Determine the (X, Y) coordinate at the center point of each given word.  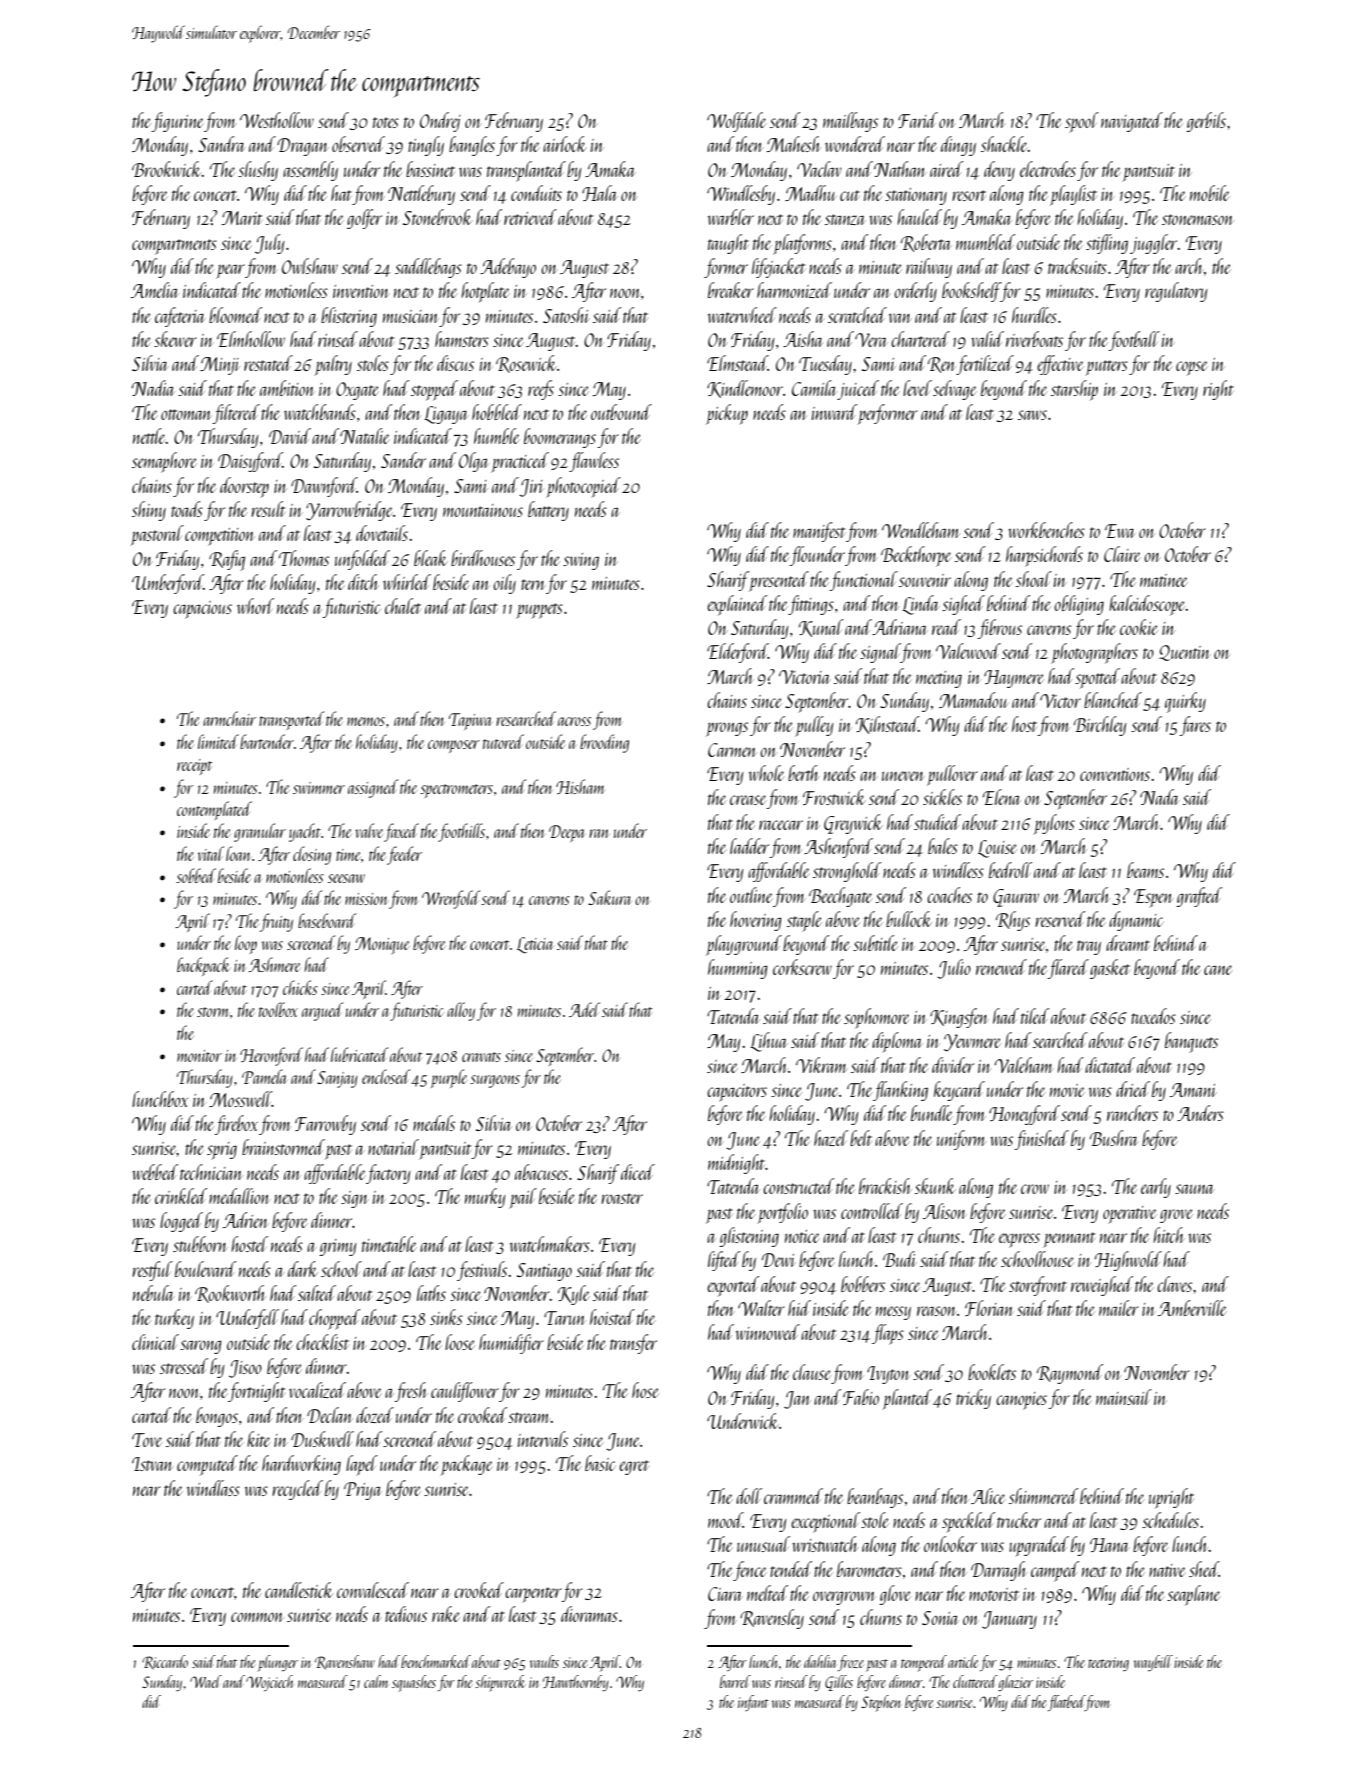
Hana (1109, 1545)
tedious (406, 1614)
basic (600, 1463)
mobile (1210, 193)
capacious (202, 610)
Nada (1159, 797)
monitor (199, 1056)
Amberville (1192, 1308)
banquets (1191, 1042)
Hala (600, 193)
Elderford (737, 653)
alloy (461, 1011)
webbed (155, 1172)
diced (638, 1172)
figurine (178, 122)
